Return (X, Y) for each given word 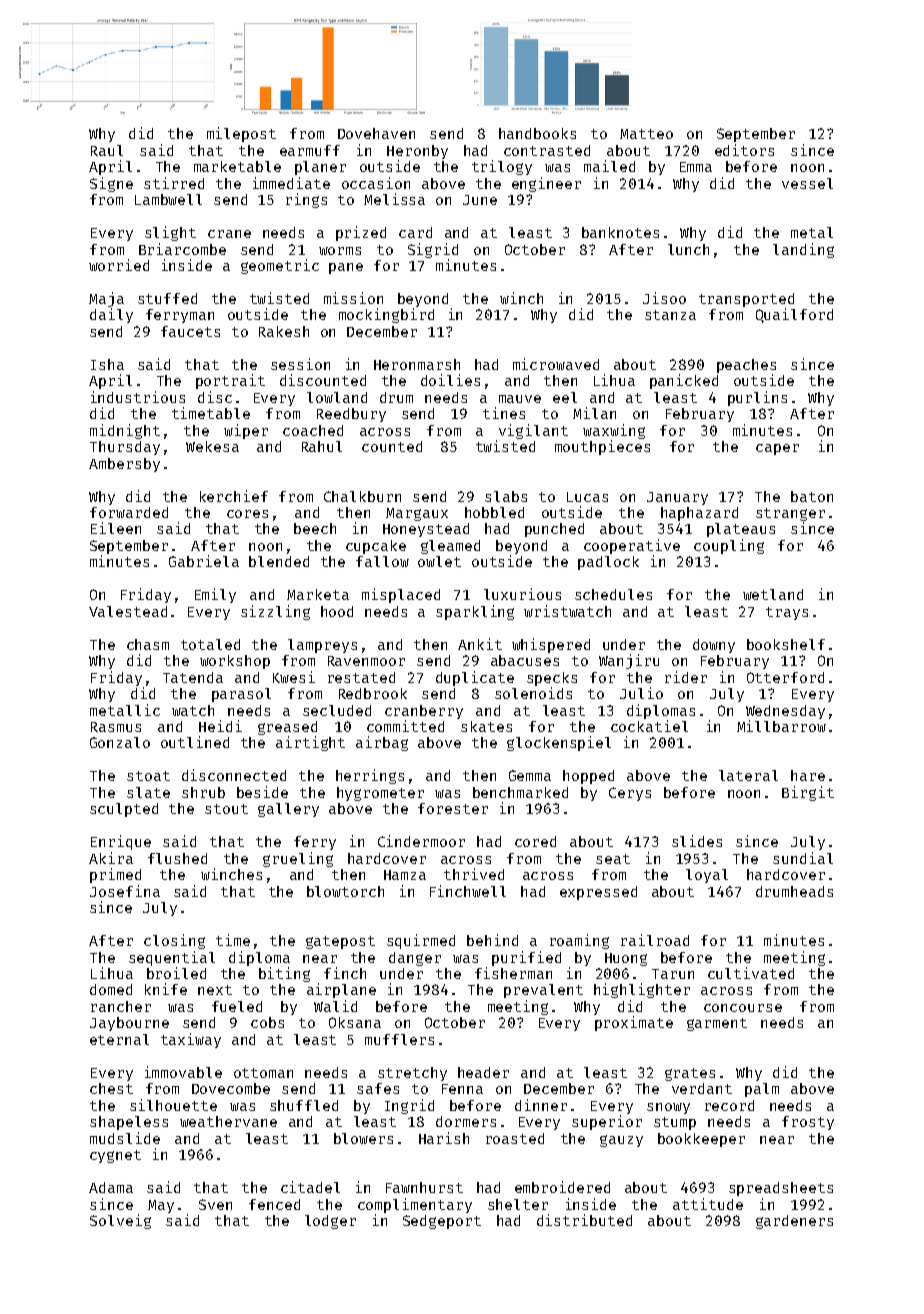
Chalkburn (362, 496)
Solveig (120, 1221)
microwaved (556, 364)
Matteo (646, 134)
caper (777, 449)
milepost (241, 134)
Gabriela (204, 561)
